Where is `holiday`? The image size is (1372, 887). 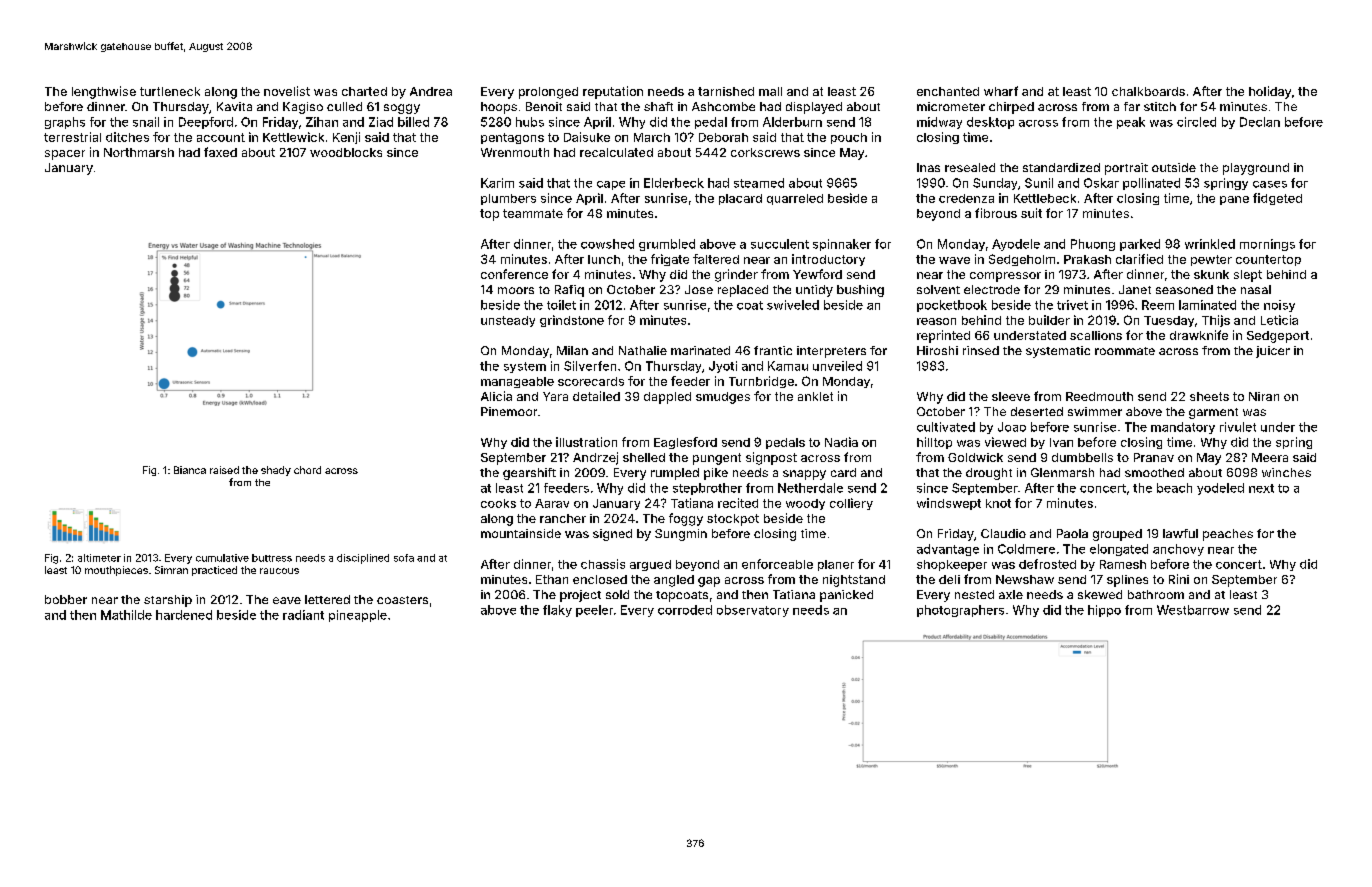
holiday is located at coordinates (1270, 92).
